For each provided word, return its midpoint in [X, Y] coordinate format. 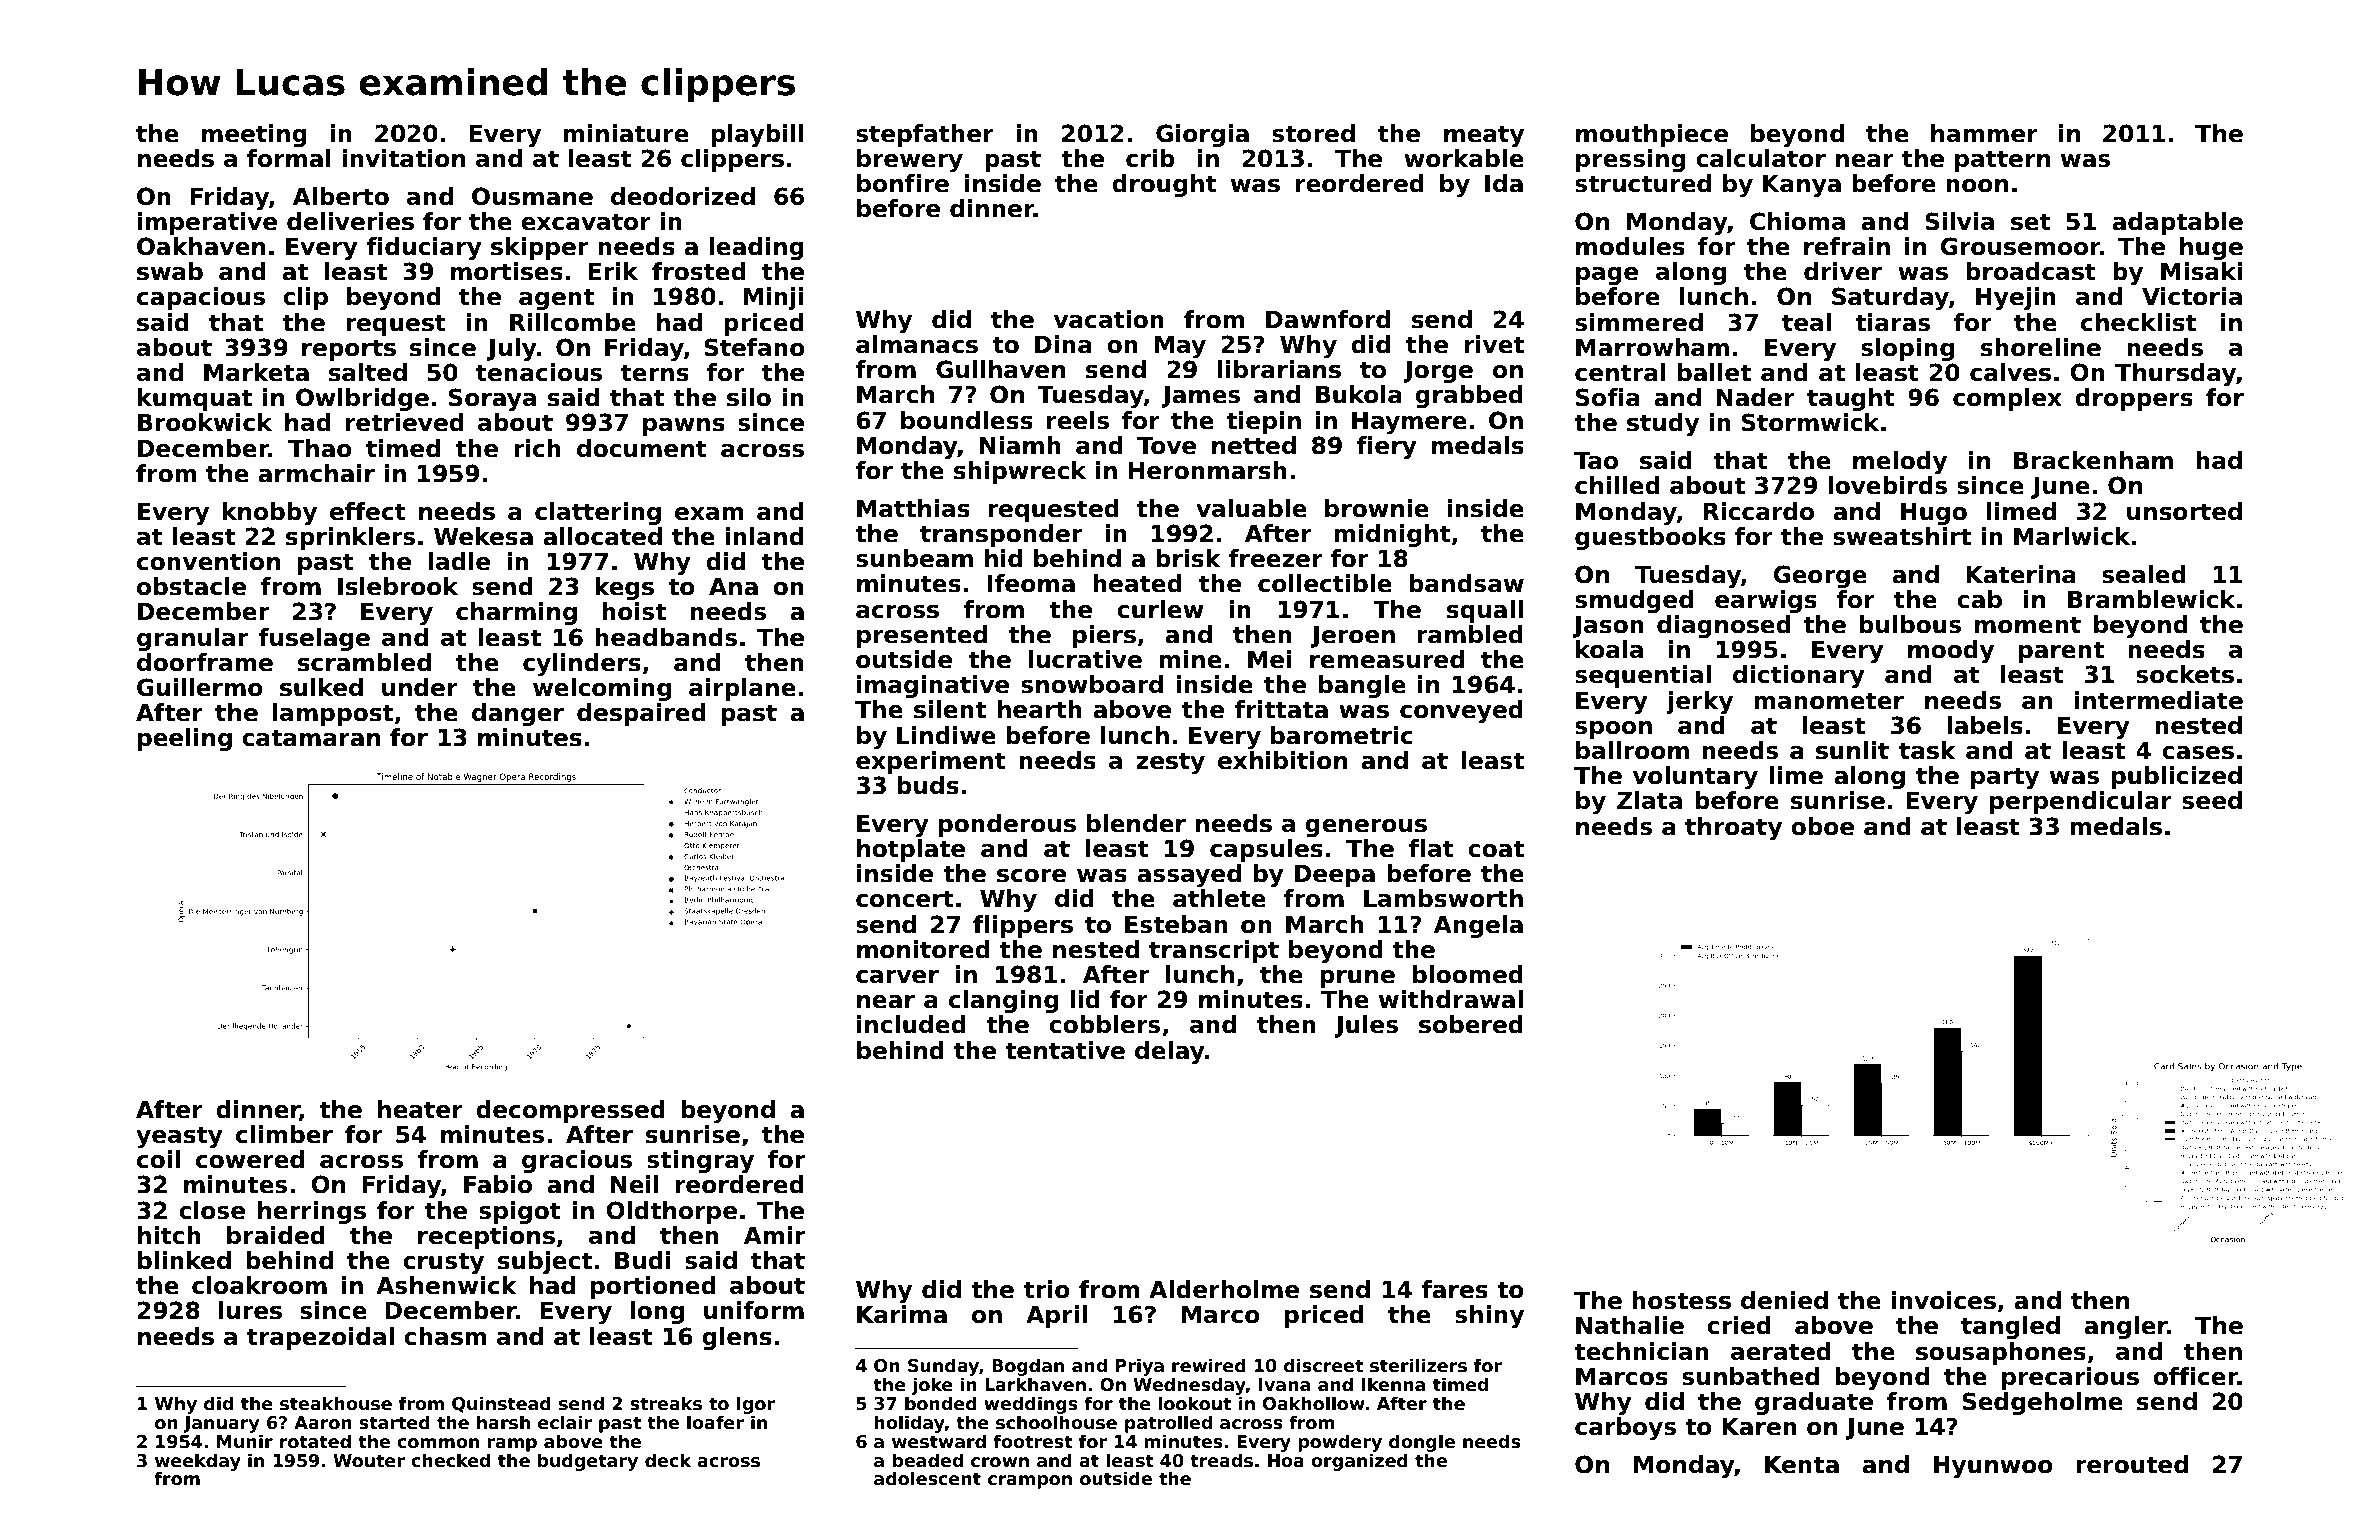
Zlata [1649, 800]
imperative [207, 223]
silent [950, 709]
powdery [1340, 1443]
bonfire [903, 183]
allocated [602, 536]
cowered [250, 1159]
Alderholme [1224, 1289]
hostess [1681, 1300]
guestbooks [1650, 538]
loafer [715, 1422]
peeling [185, 739]
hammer [1984, 133]
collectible [1325, 583]
